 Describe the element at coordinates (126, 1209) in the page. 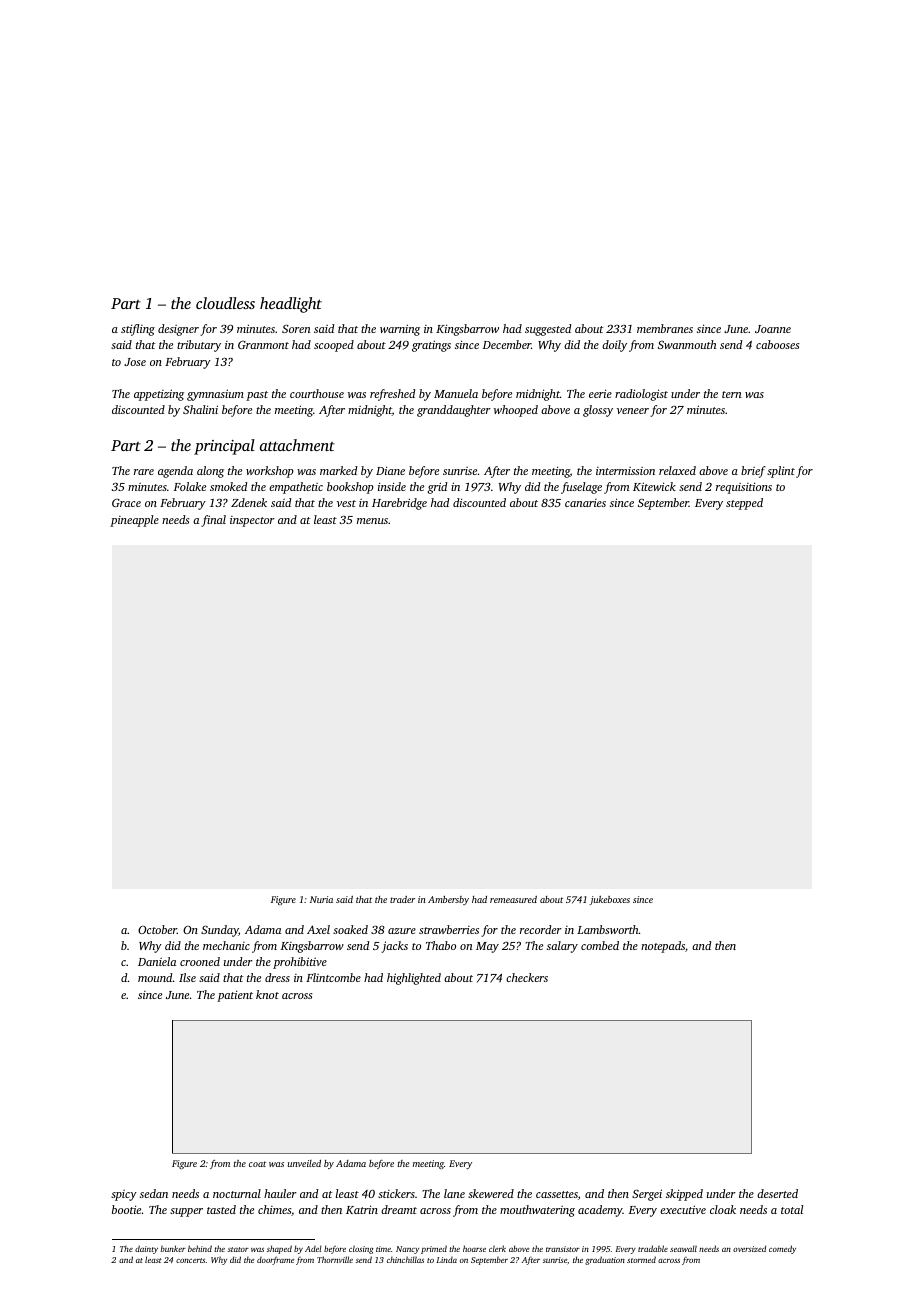

I see `bootie` at that location.
